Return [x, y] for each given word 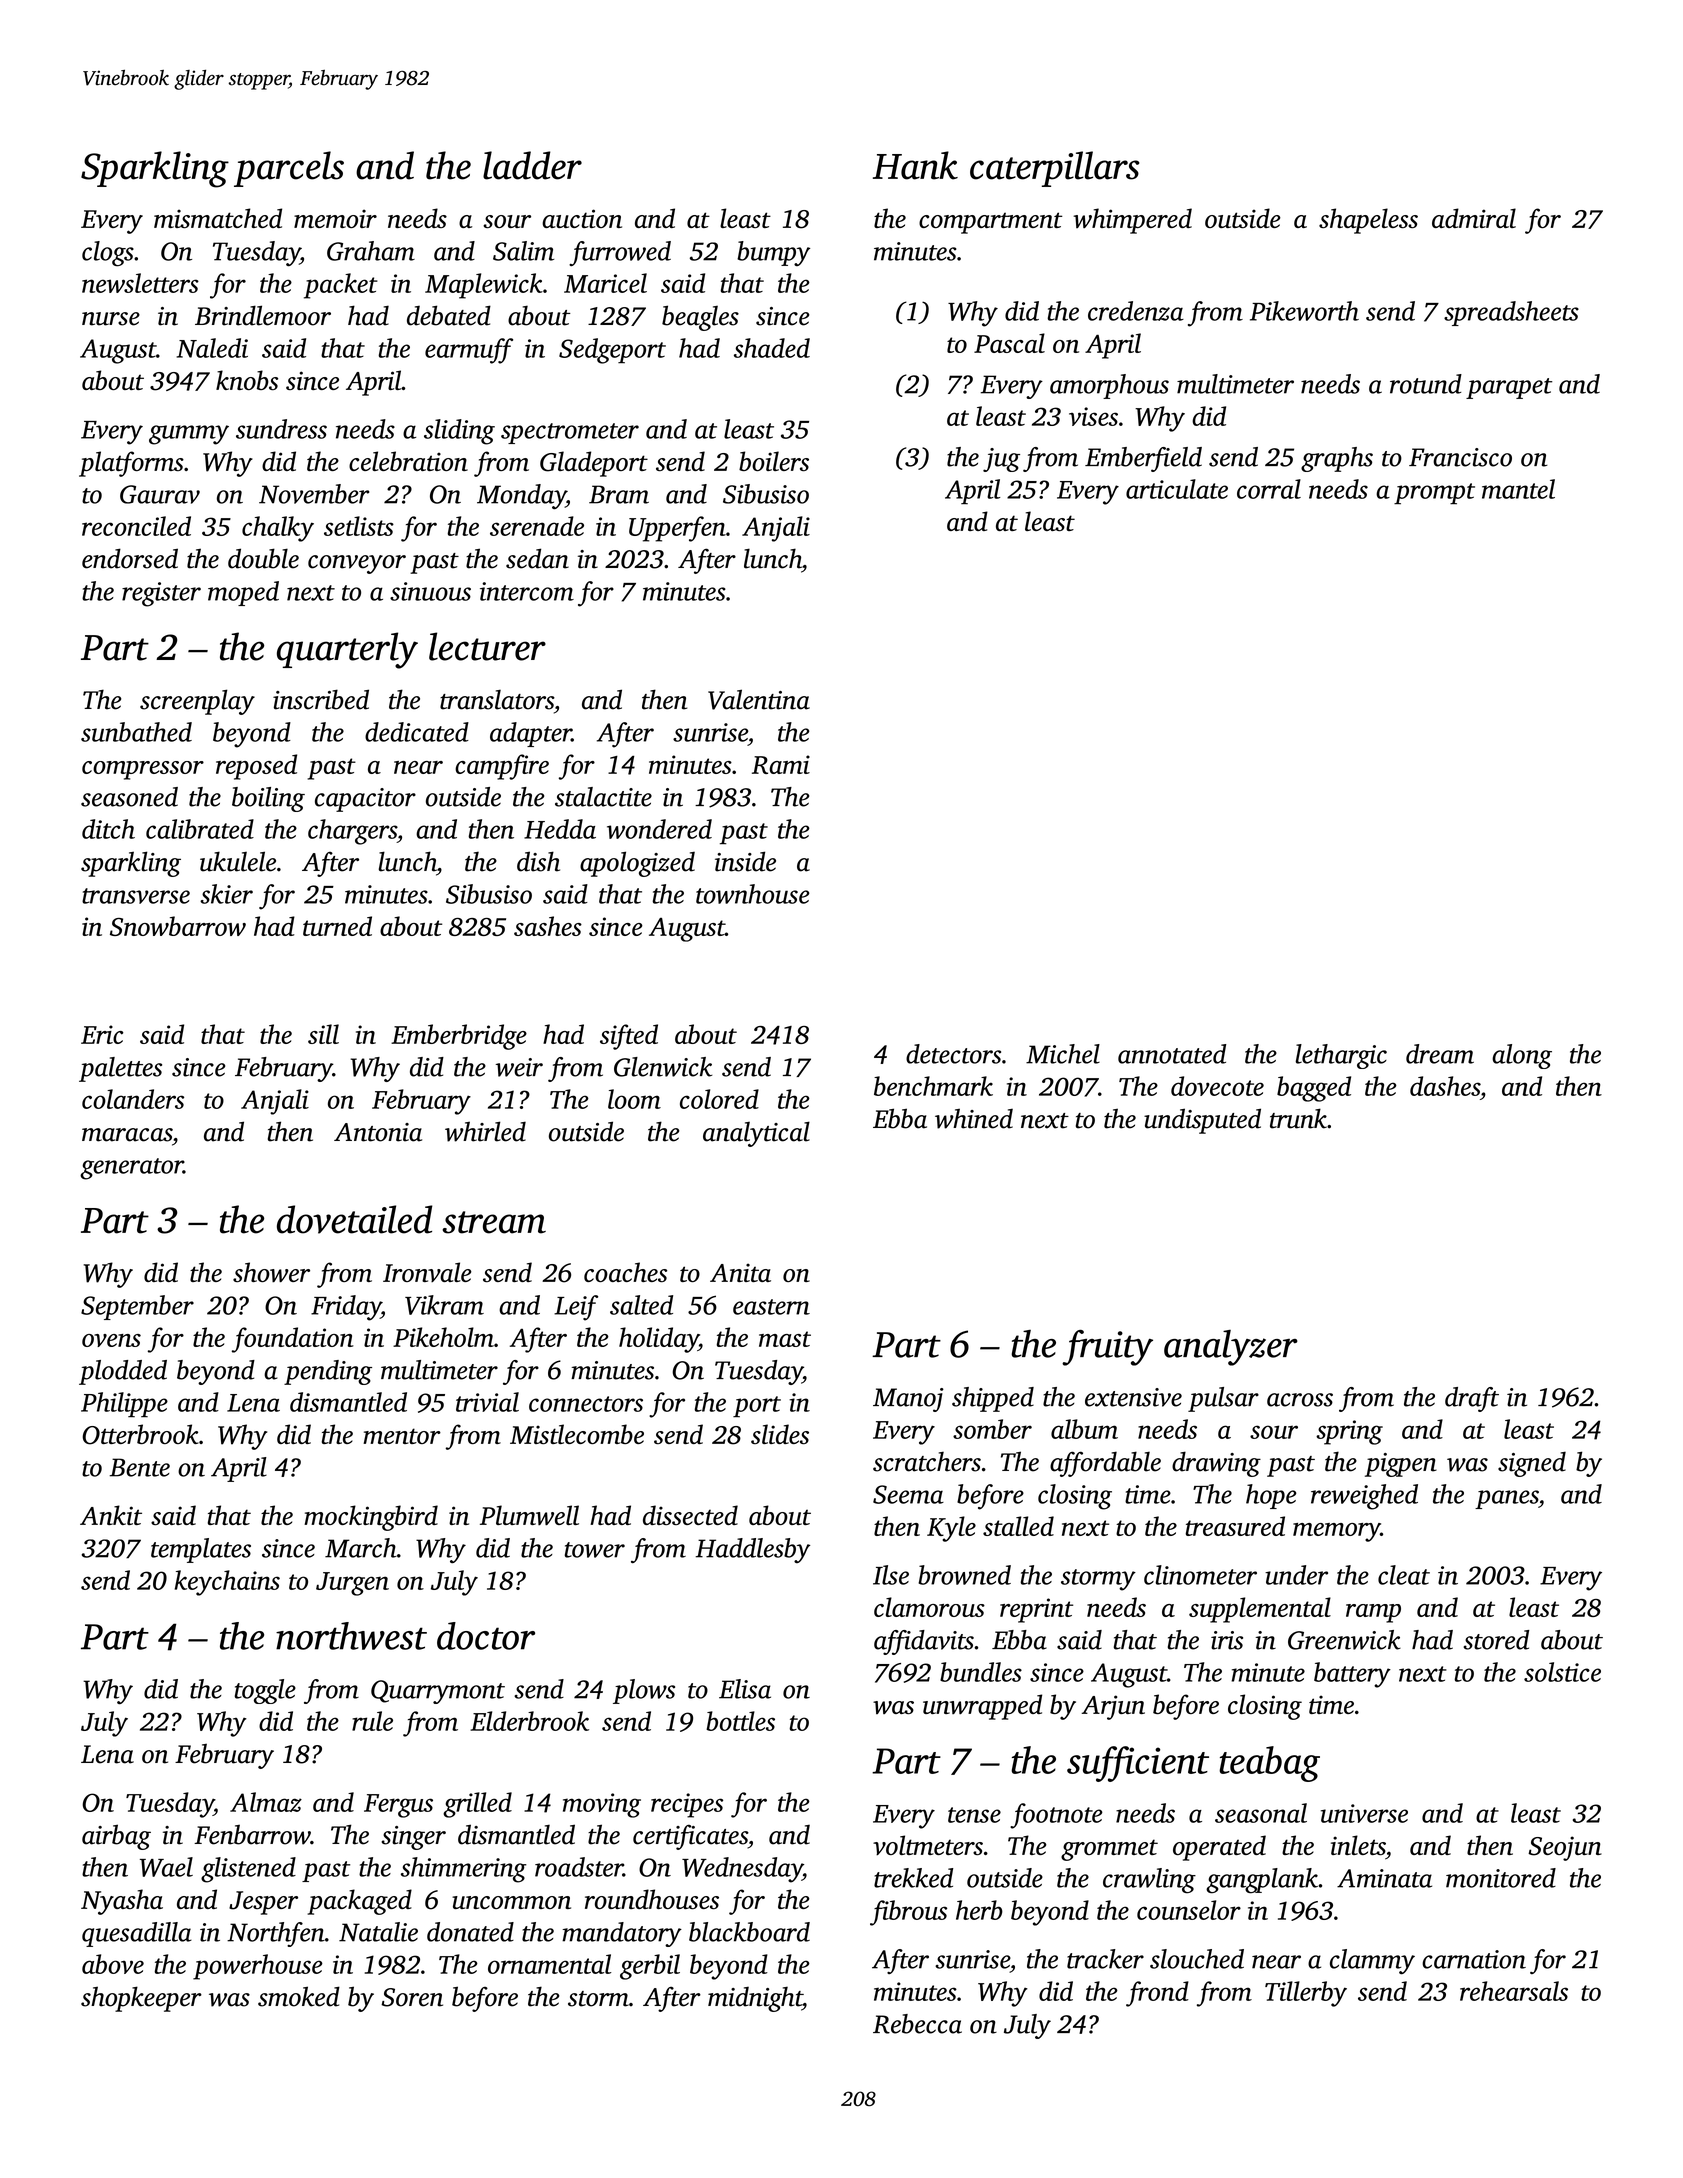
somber [992, 1429]
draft [1472, 1399]
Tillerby [1306, 1994]
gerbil [650, 1967]
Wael [166, 1867]
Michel [1063, 1054]
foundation [293, 1340]
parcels [289, 169]
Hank [915, 165]
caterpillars [1055, 169]
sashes [548, 926]
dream [1440, 1054]
